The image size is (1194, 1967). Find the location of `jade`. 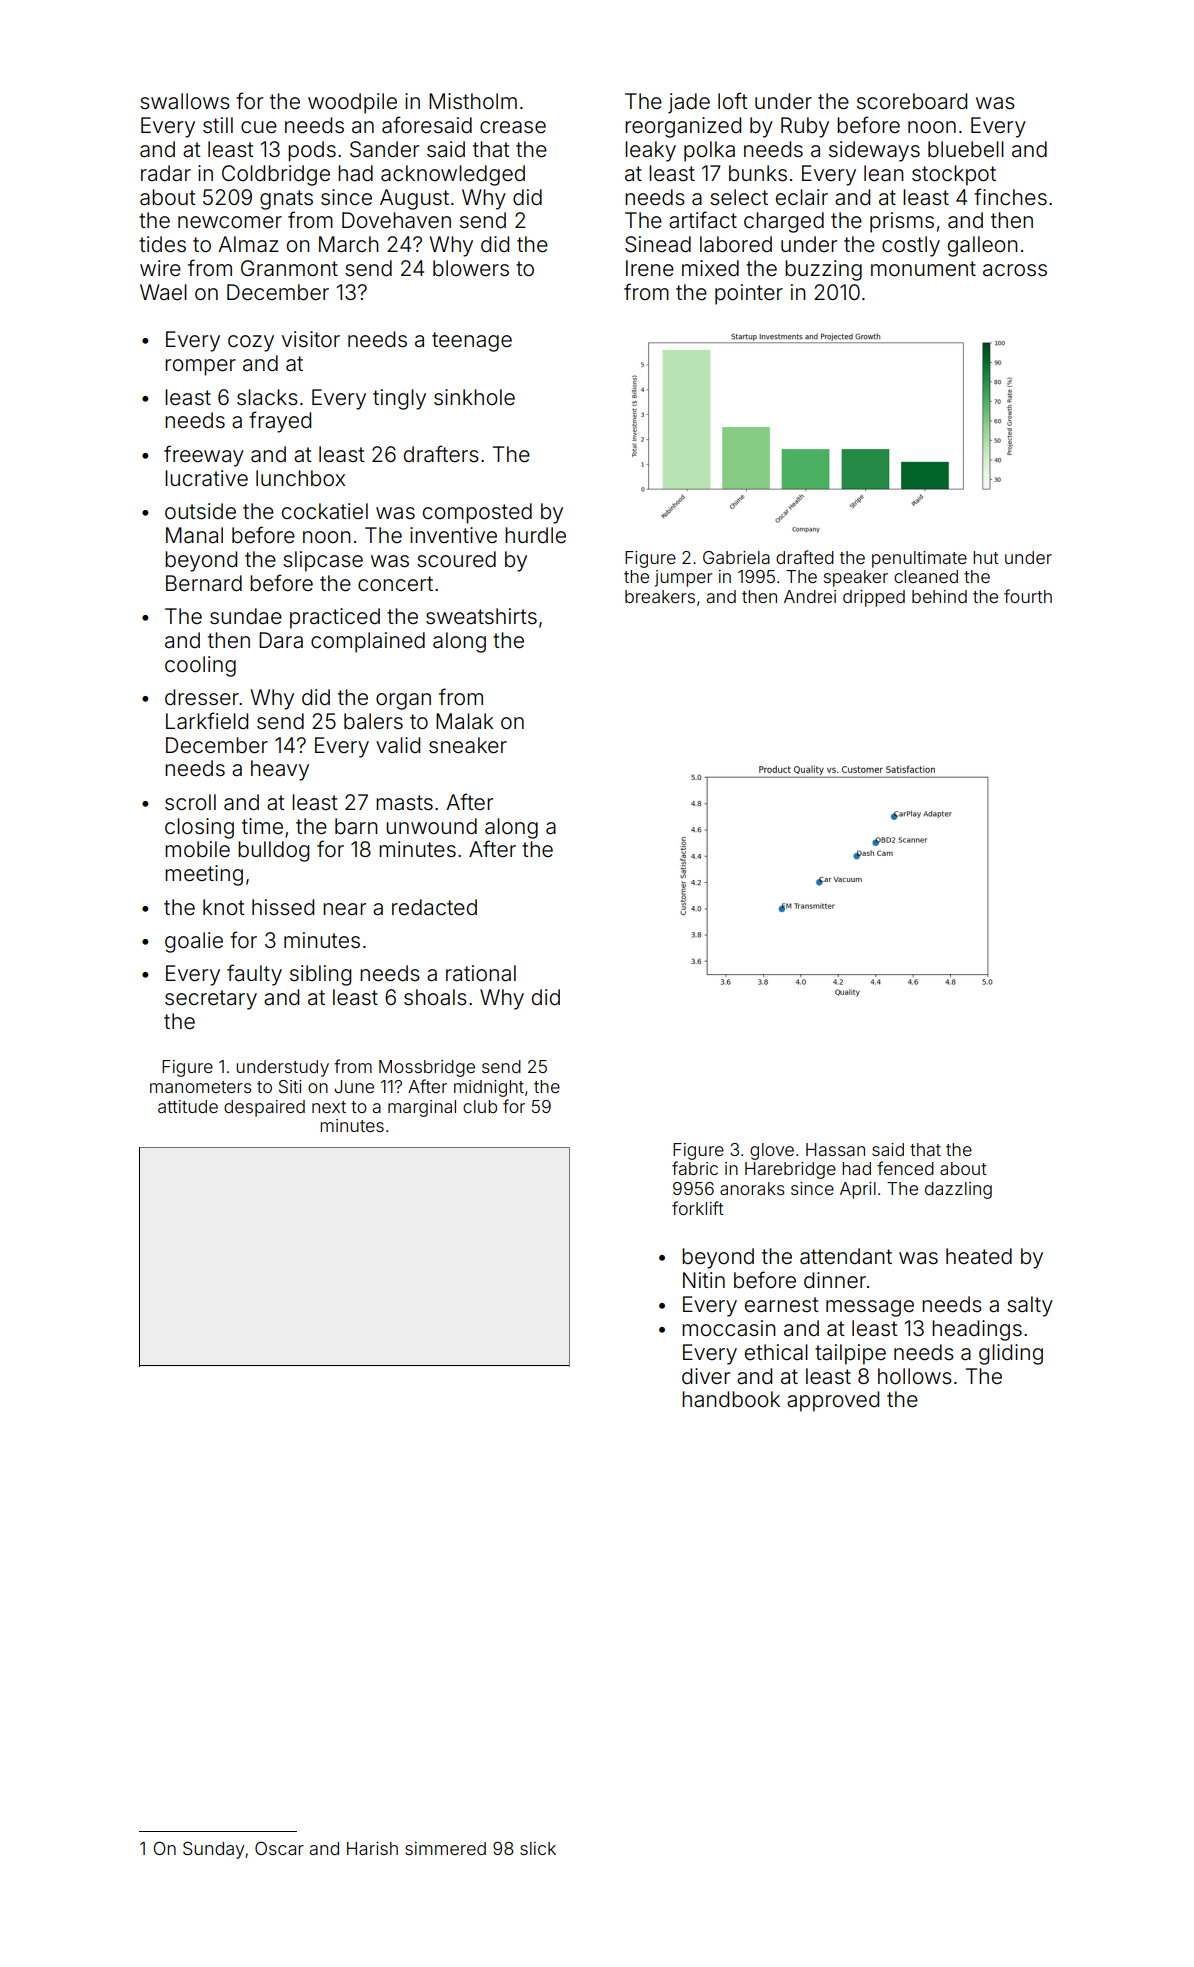

jade is located at coordinates (689, 103).
